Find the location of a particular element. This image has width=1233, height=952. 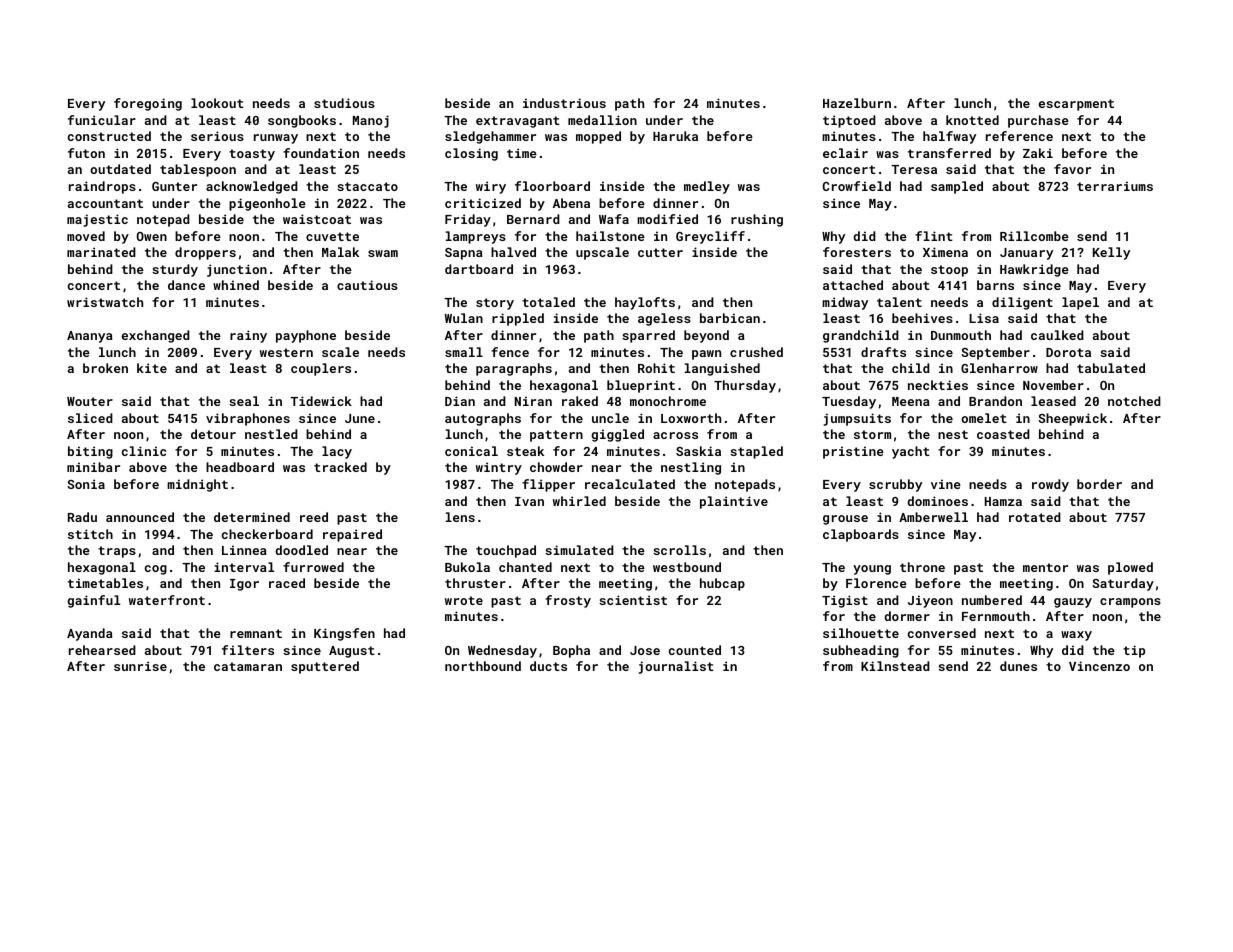

sampled is located at coordinates (957, 187).
